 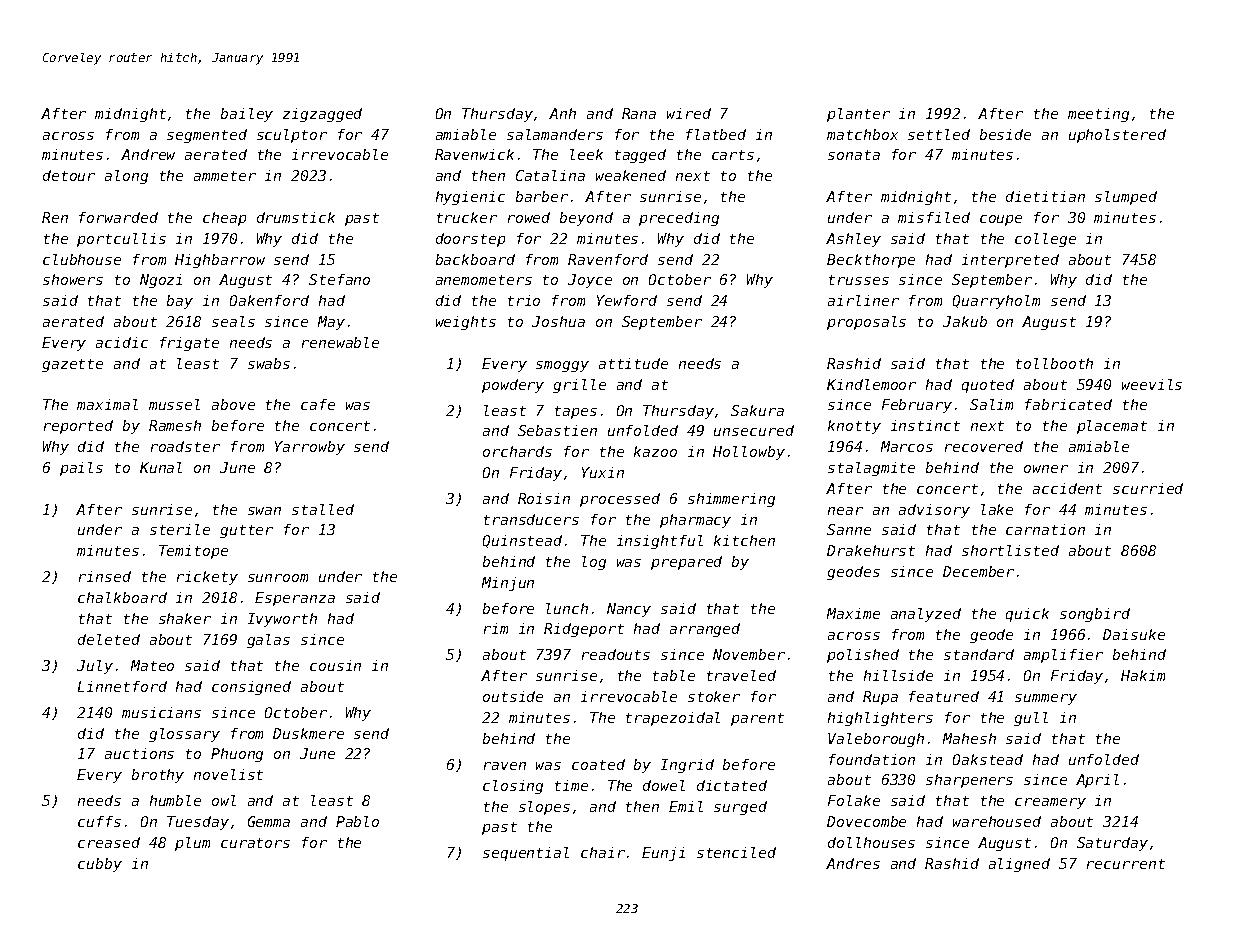 What do you see at coordinates (105, 576) in the page?
I see `rinsed` at bounding box center [105, 576].
